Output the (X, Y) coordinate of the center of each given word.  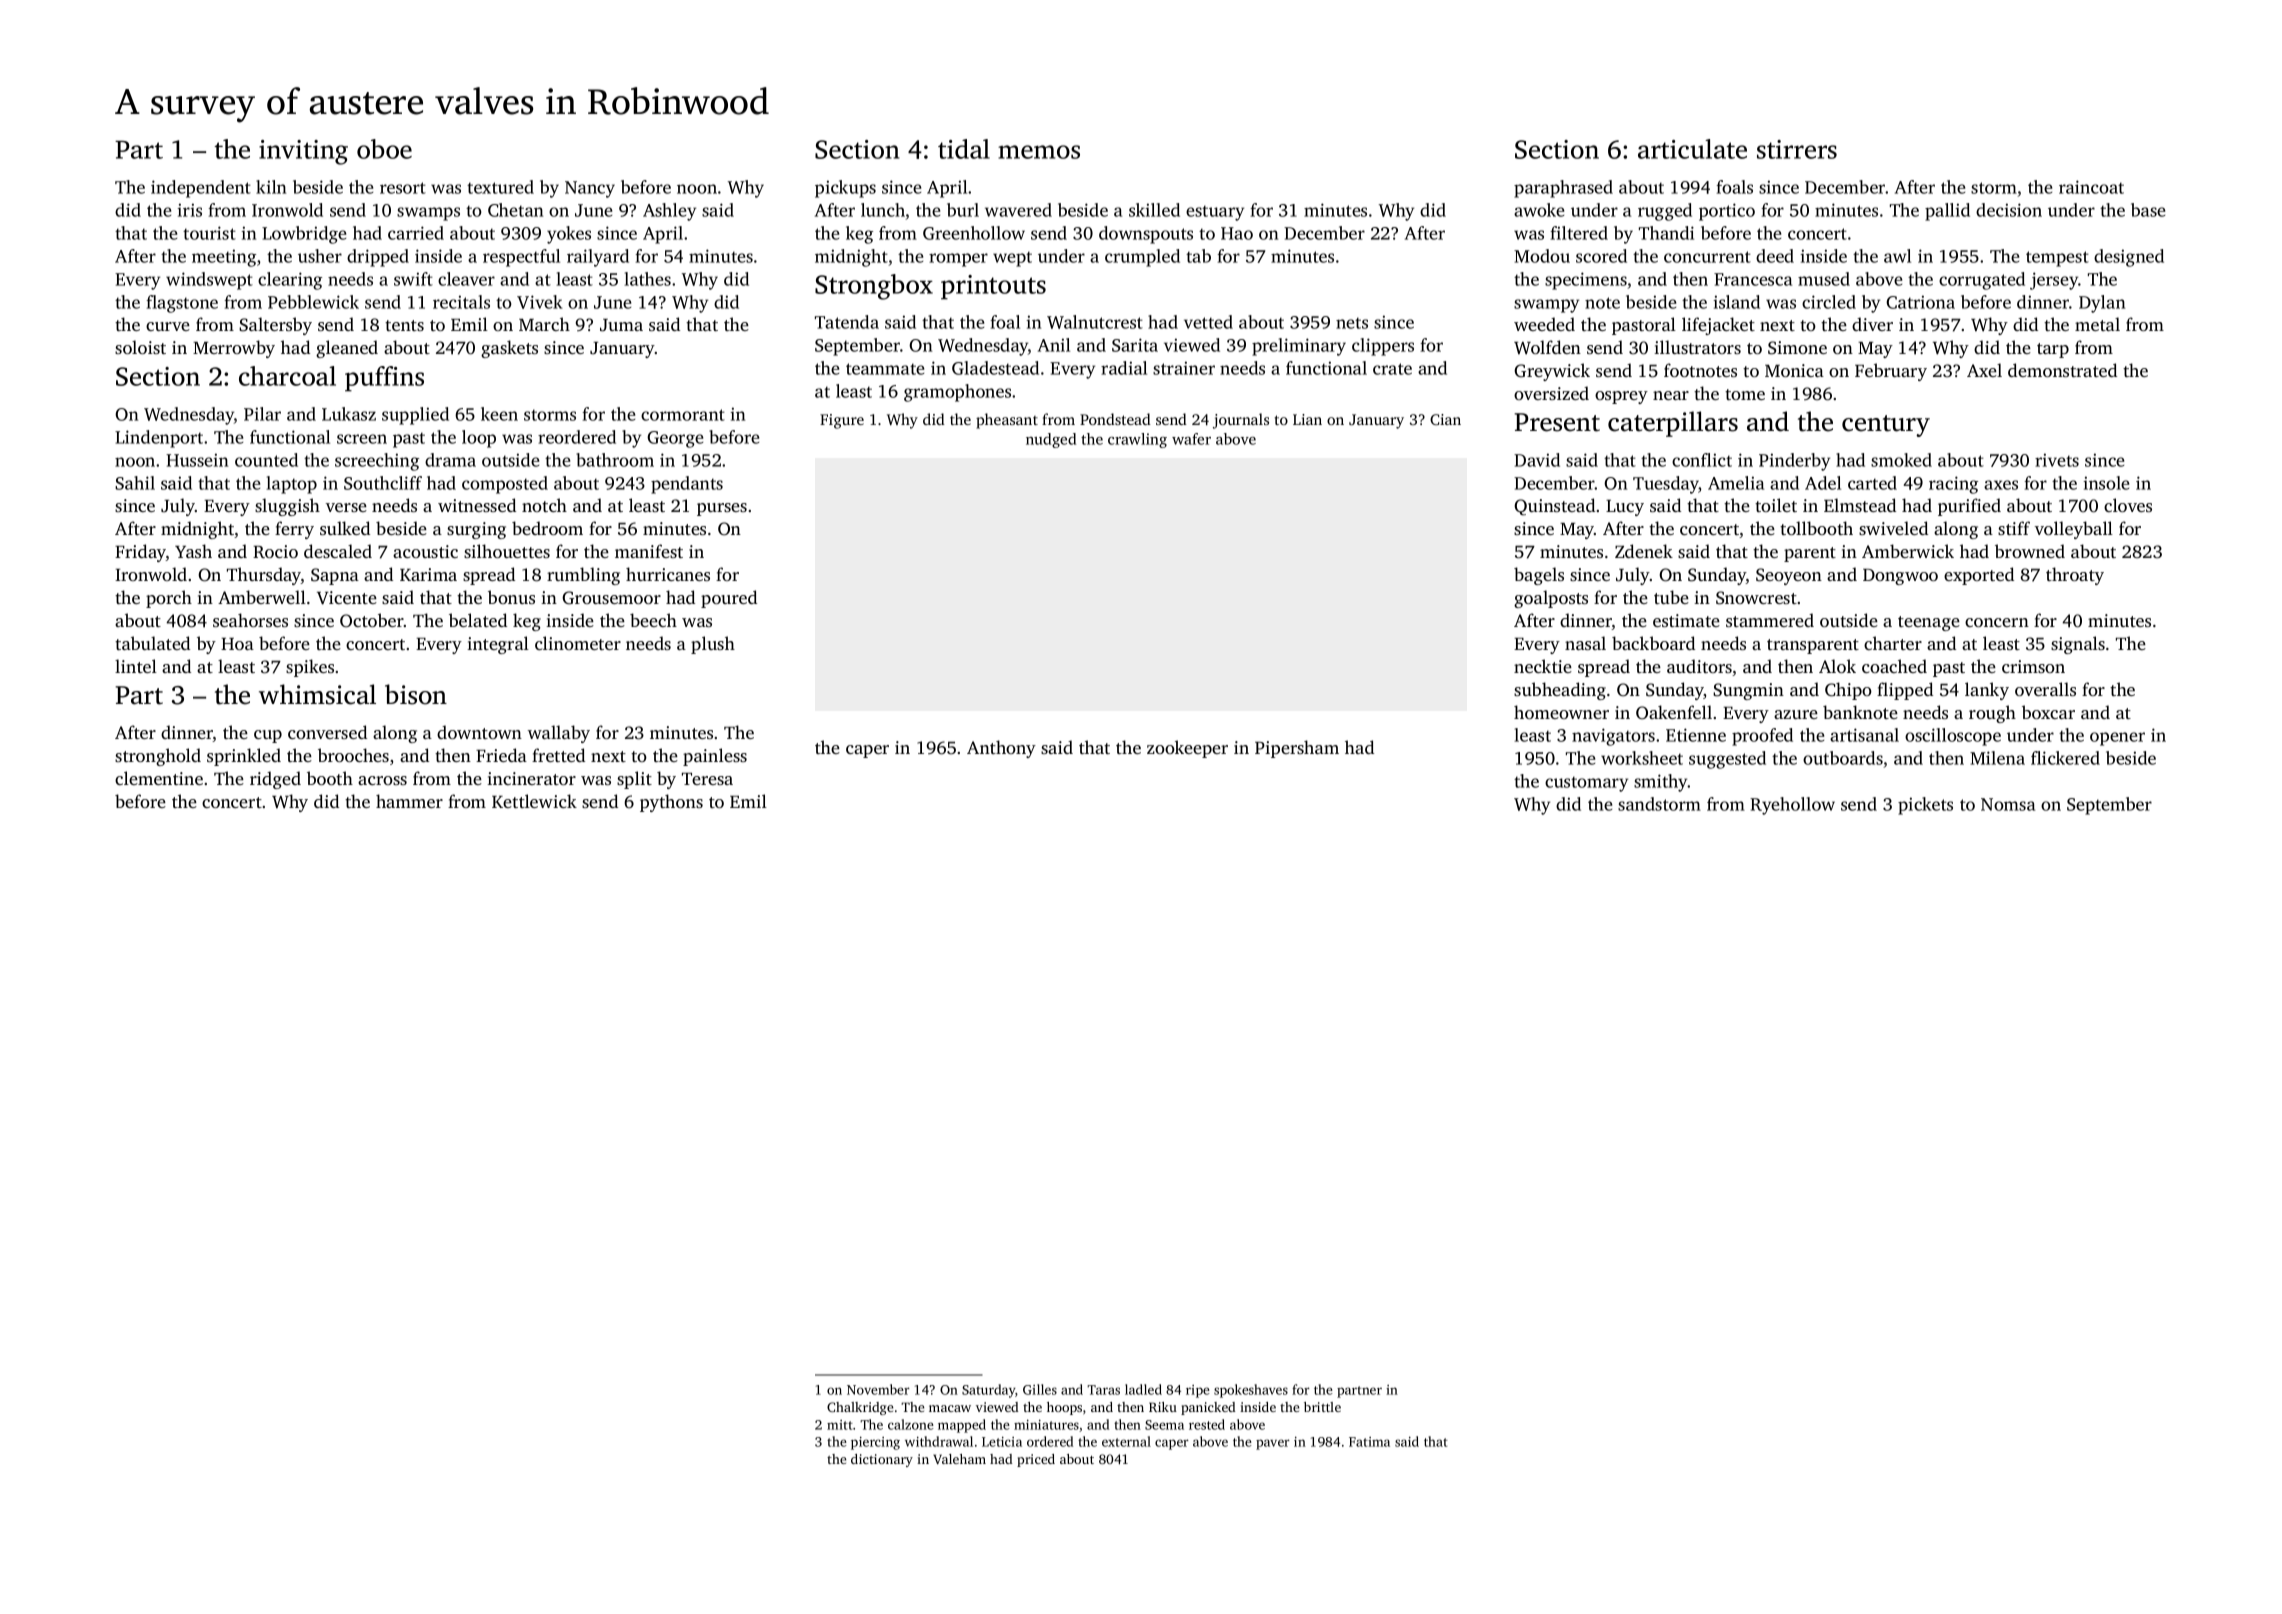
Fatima (1369, 1442)
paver (1273, 1444)
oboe (384, 149)
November (878, 1389)
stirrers (1797, 149)
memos (1039, 152)
